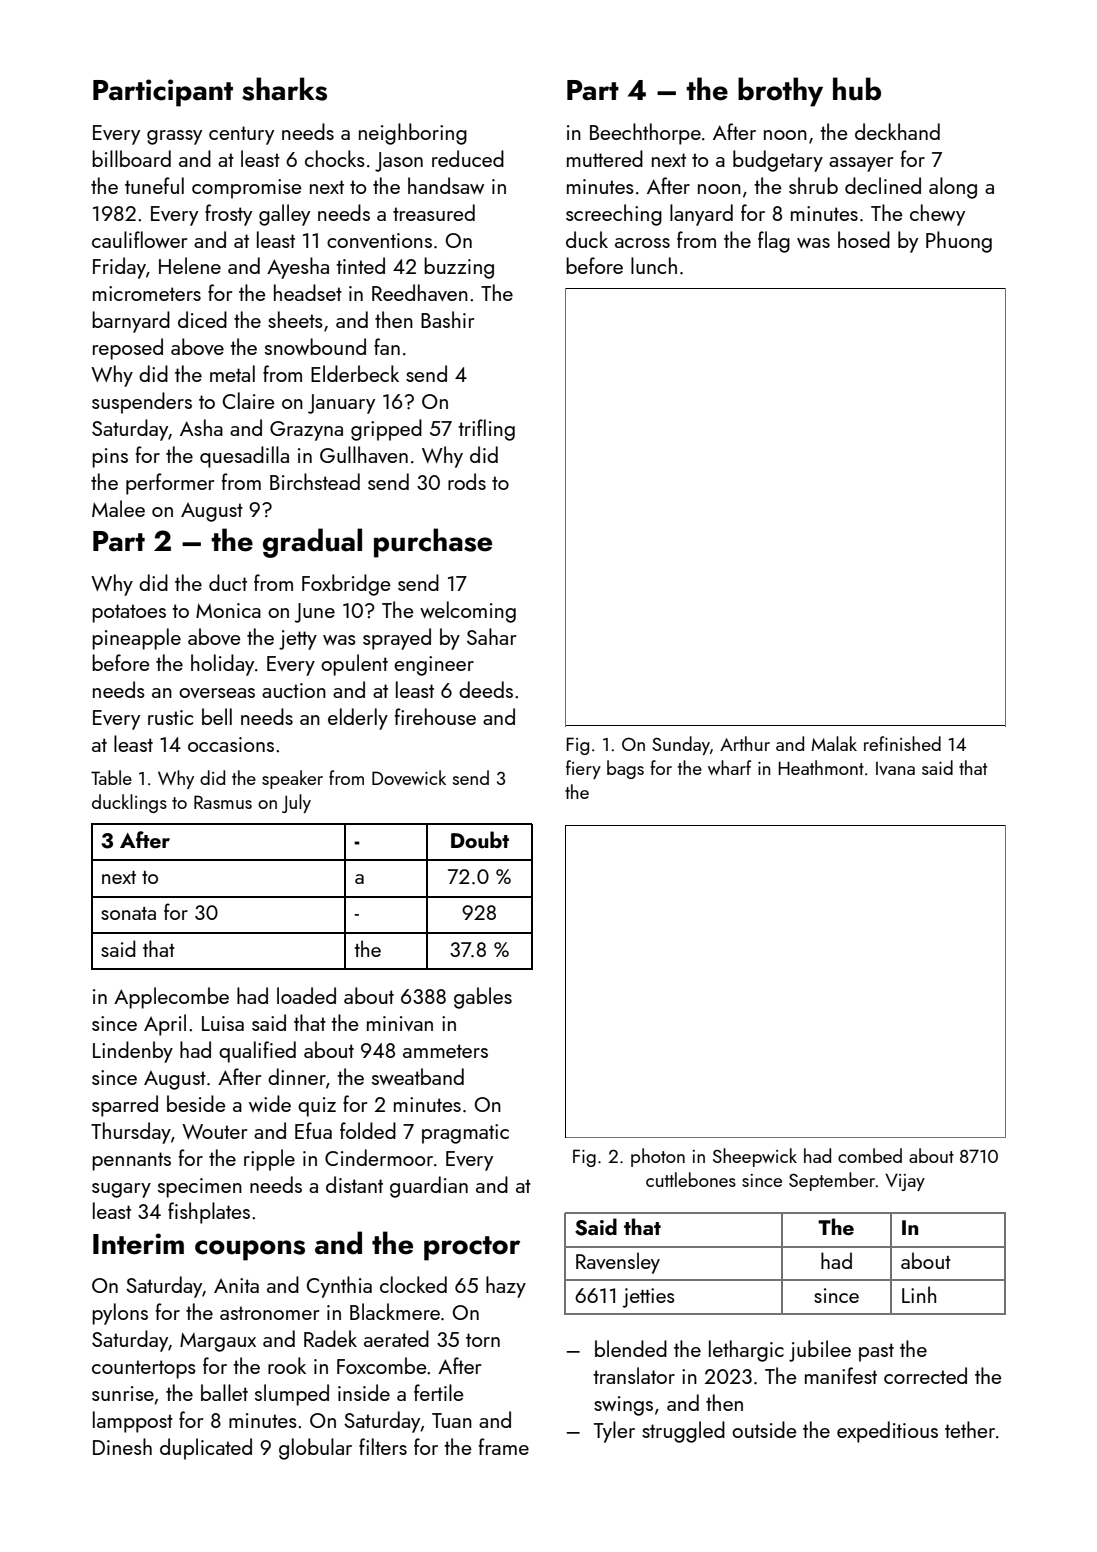 The width and height of the page is (1097, 1552). I want to click on Malak, so click(834, 743).
